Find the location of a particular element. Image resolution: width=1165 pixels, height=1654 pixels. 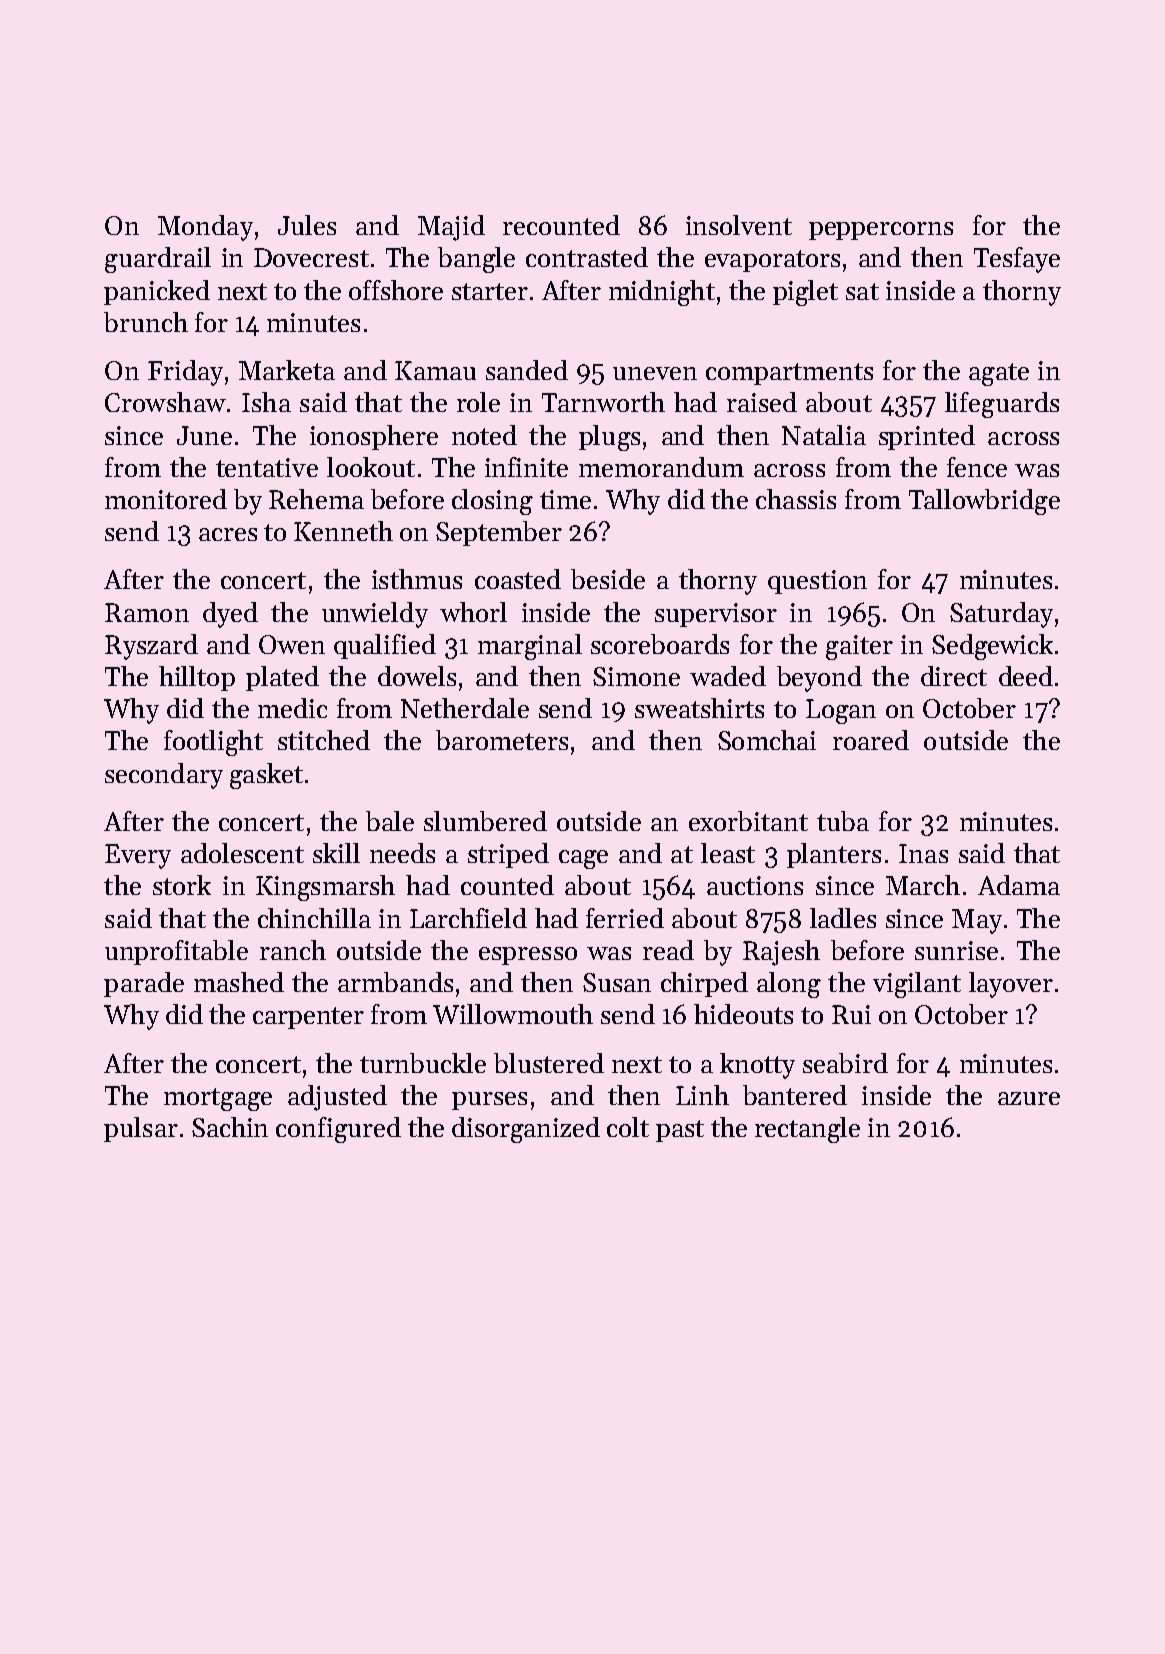

Monday is located at coordinates (205, 228).
